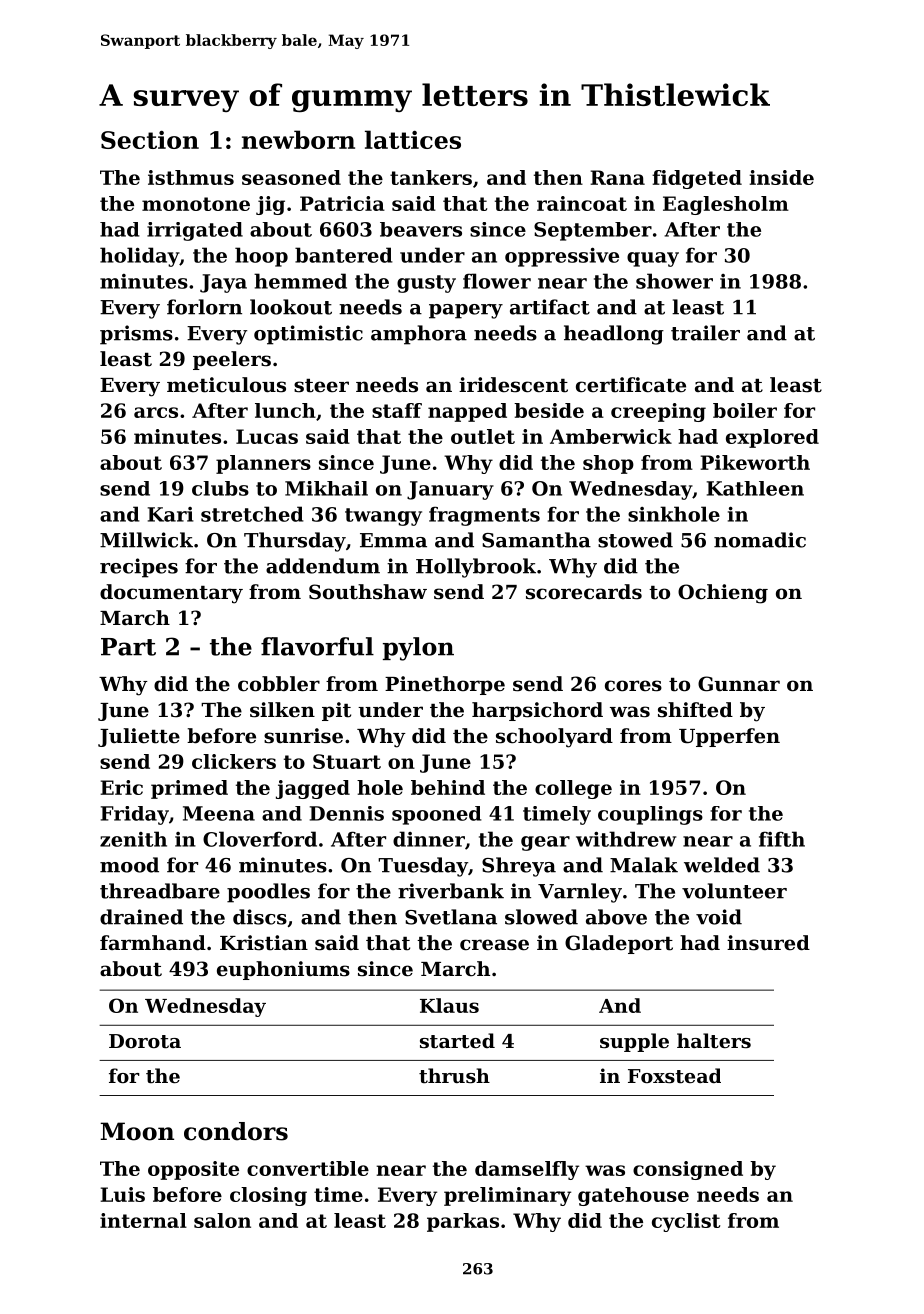  Describe the element at coordinates (195, 231) in the page. I see `irrigated` at that location.
